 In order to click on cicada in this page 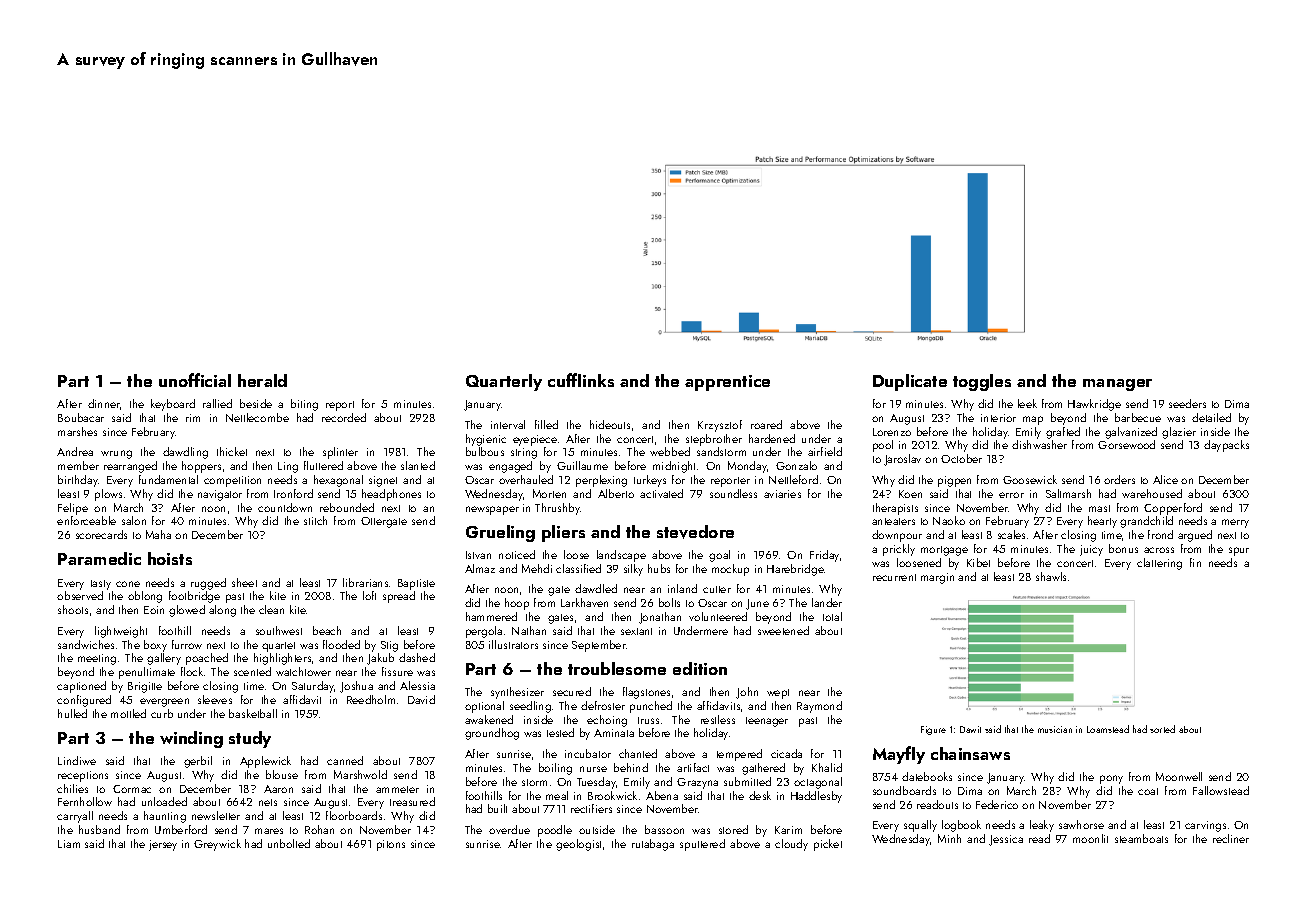, I will do `click(786, 753)`.
